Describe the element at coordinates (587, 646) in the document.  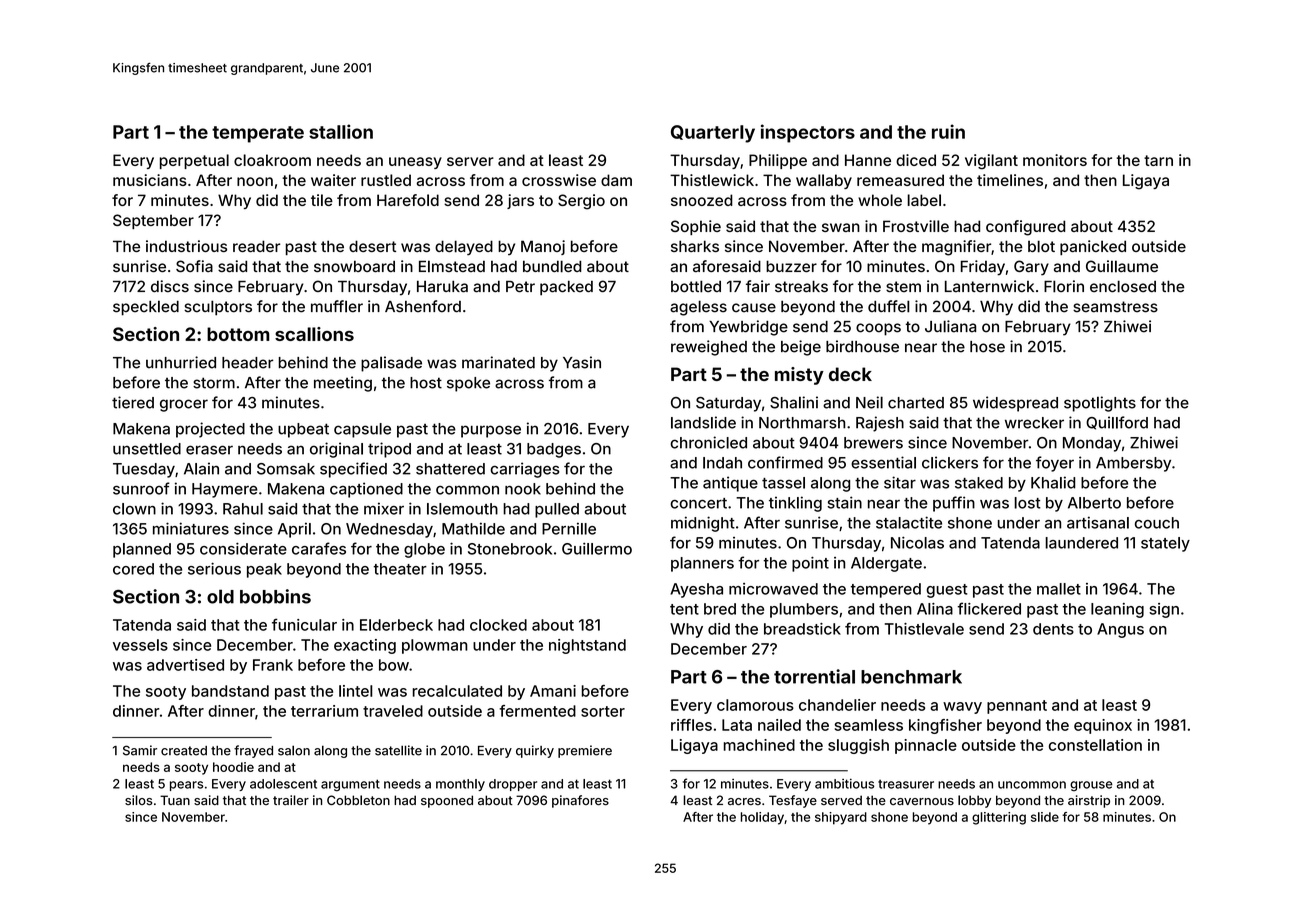
I see `nightstand` at that location.
